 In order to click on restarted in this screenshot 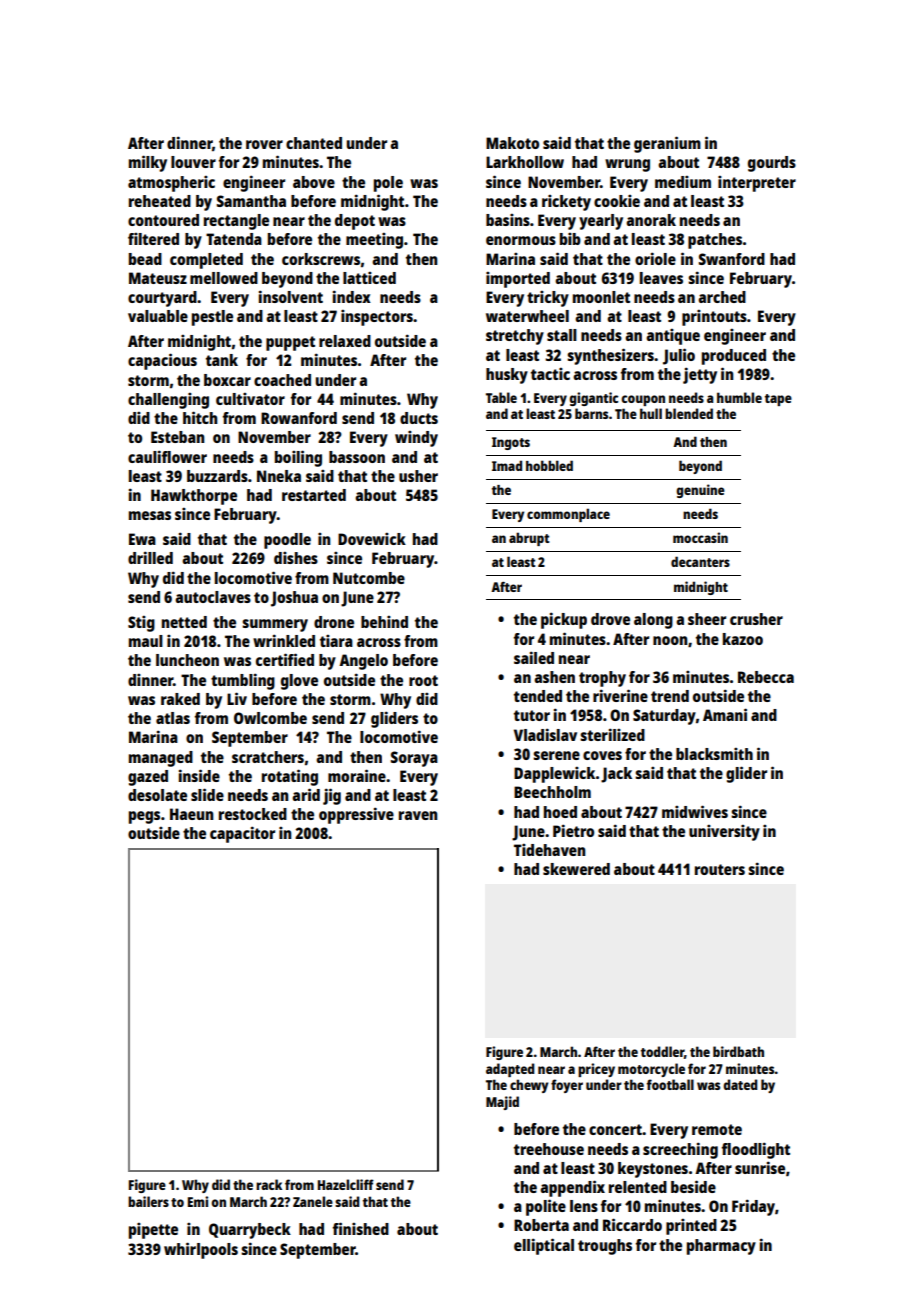, I will do `click(314, 495)`.
